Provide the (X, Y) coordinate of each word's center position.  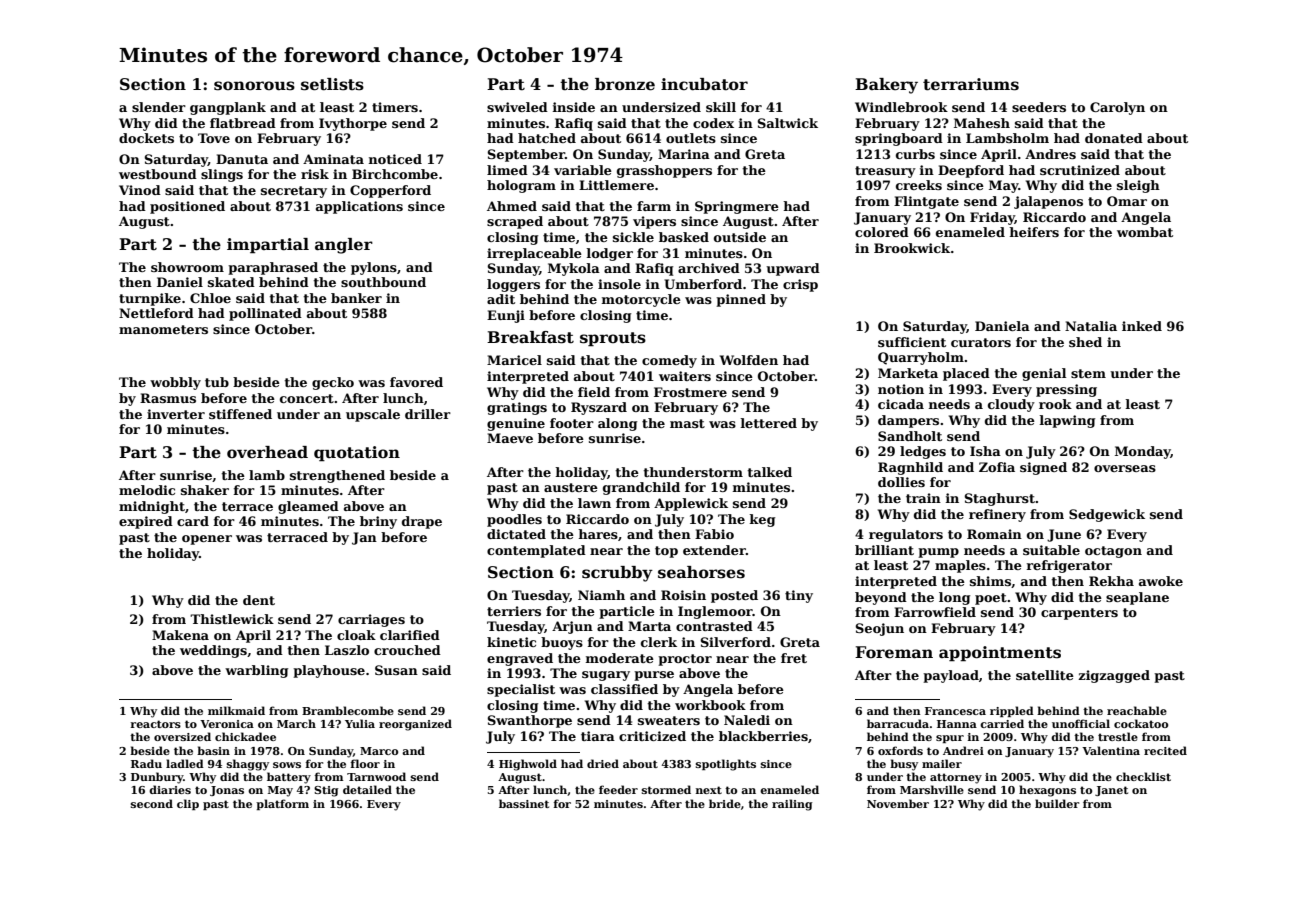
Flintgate (926, 202)
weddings (213, 651)
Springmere (737, 207)
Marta (649, 626)
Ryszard (599, 408)
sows (287, 765)
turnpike (150, 299)
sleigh (1138, 186)
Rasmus (168, 398)
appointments (1000, 654)
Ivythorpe (353, 124)
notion (901, 389)
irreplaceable (534, 254)
